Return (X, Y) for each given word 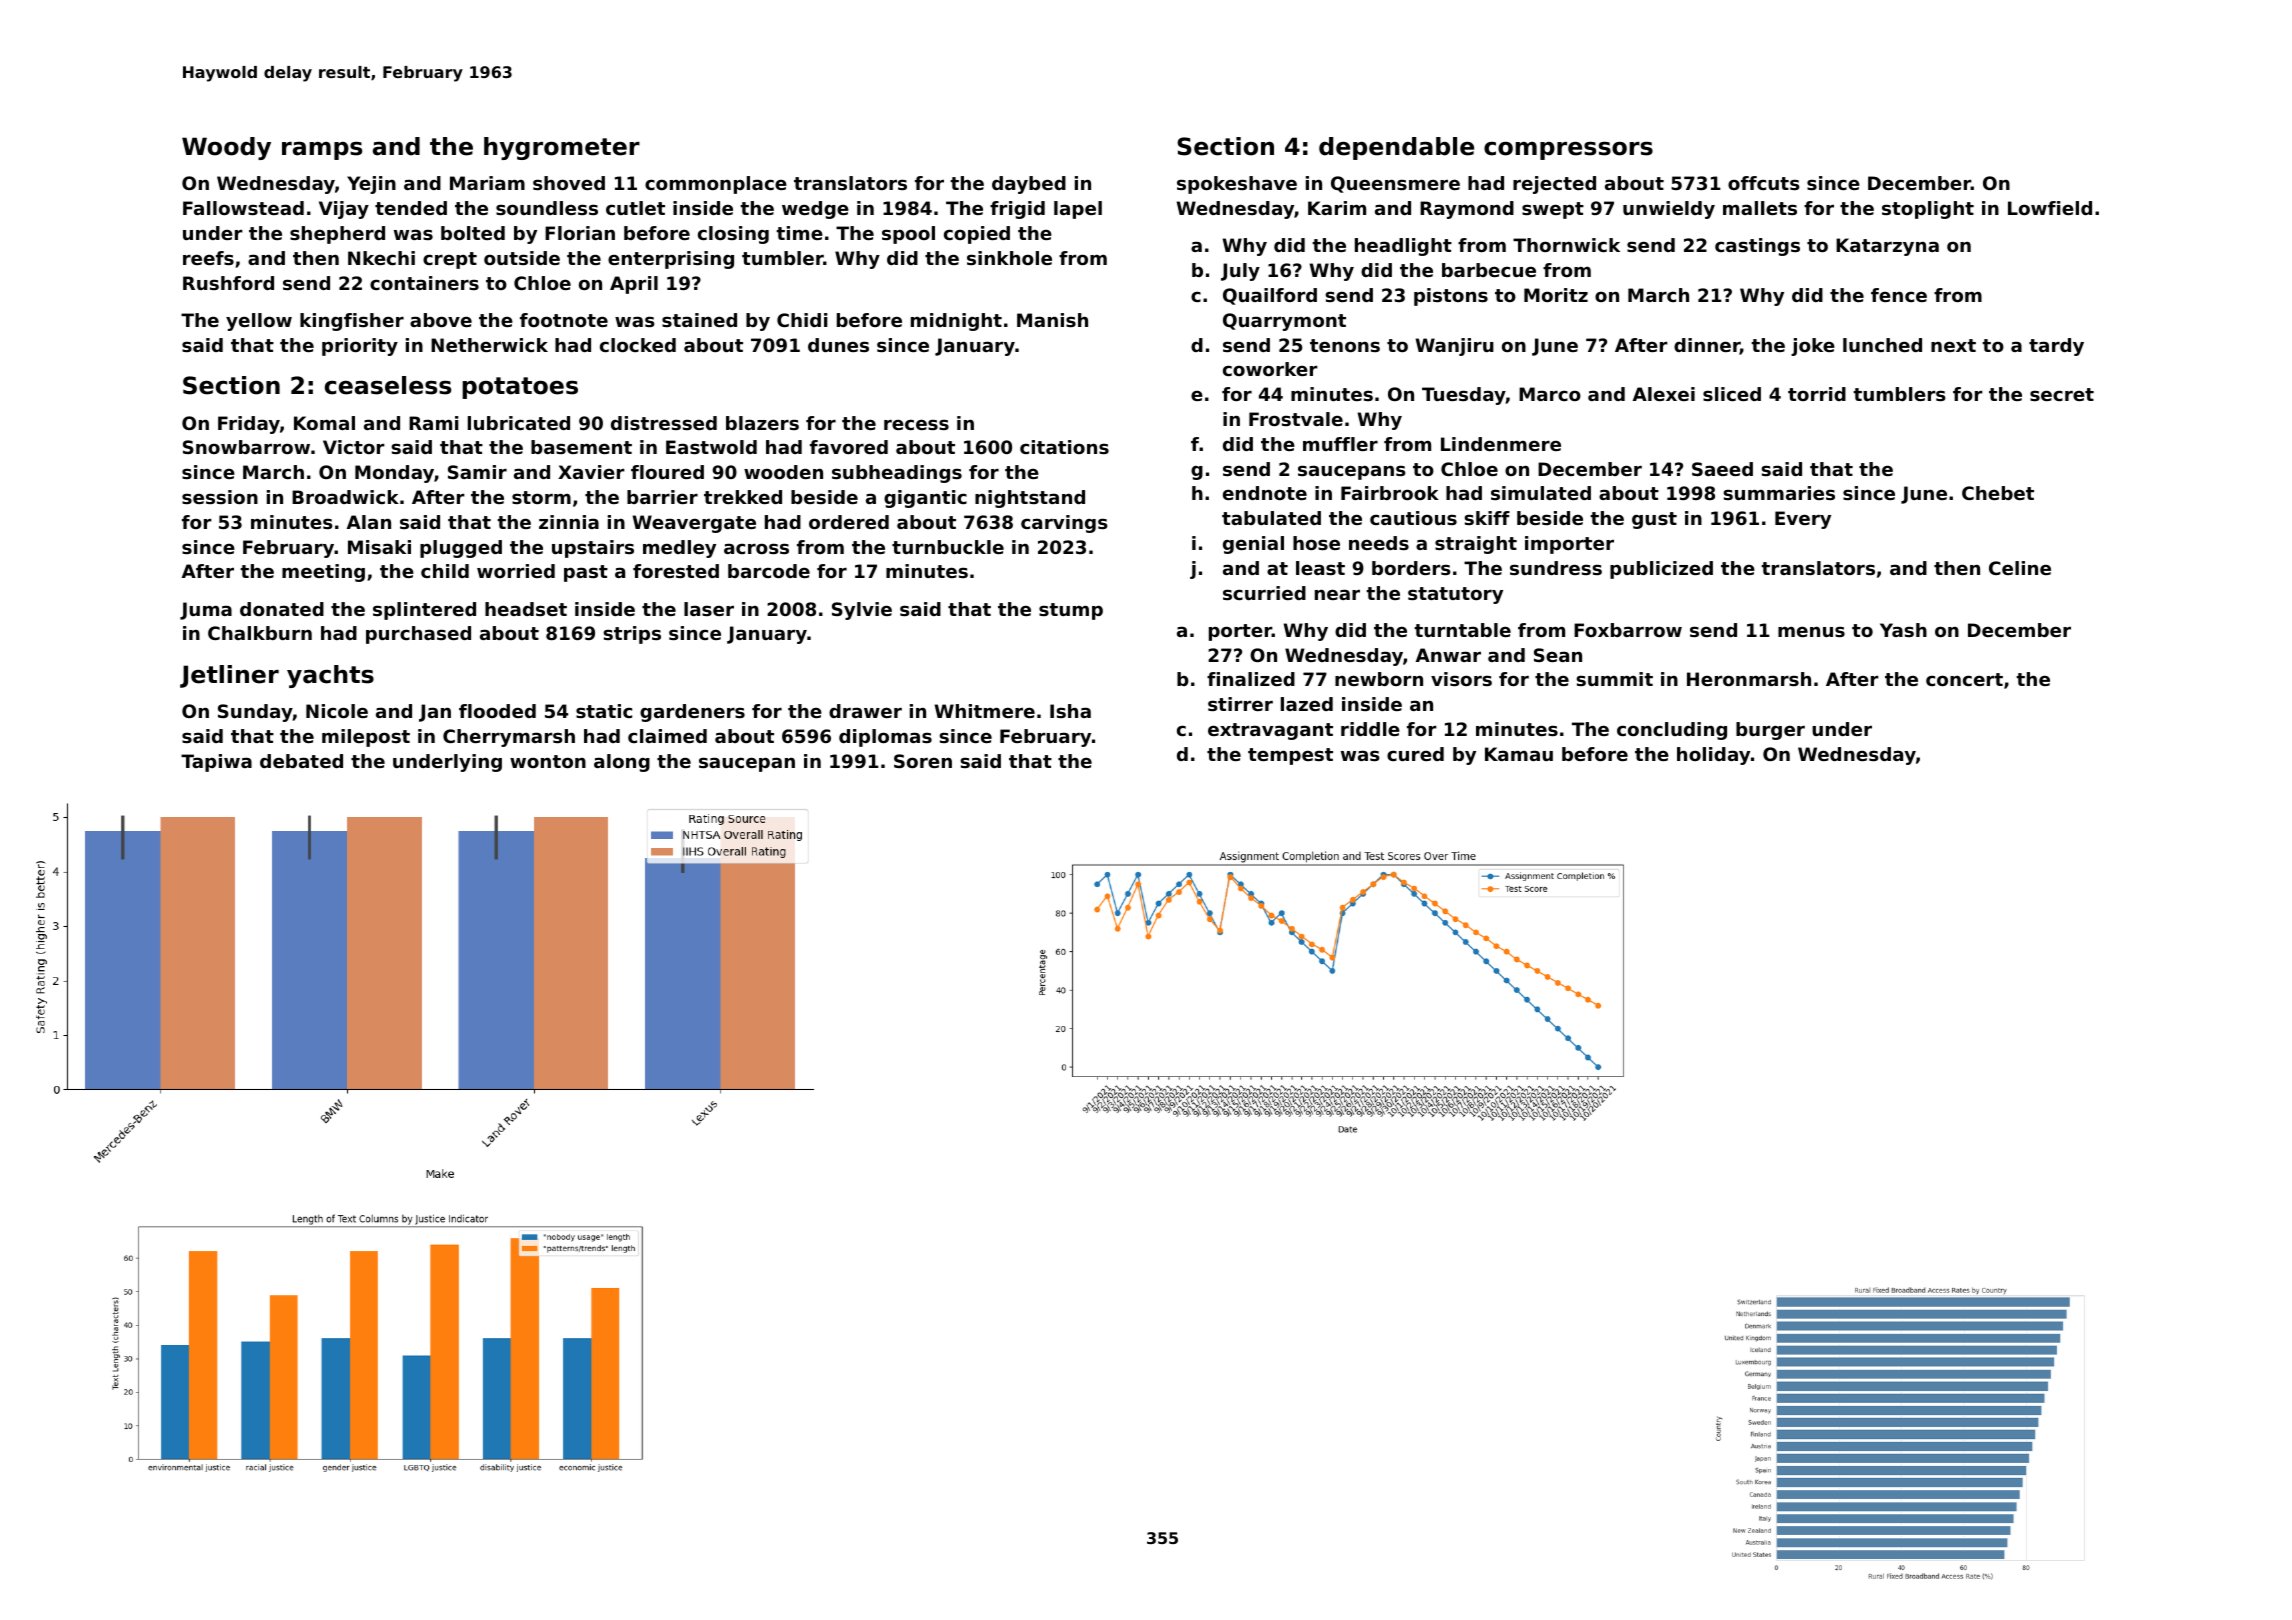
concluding (1672, 731)
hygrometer (562, 148)
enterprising (671, 260)
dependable (1396, 148)
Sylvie (862, 611)
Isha (1070, 711)
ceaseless (388, 385)
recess (916, 424)
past (586, 573)
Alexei (1664, 394)
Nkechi (381, 258)
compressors (1568, 151)
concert (1964, 679)
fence (1899, 295)
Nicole (337, 711)
